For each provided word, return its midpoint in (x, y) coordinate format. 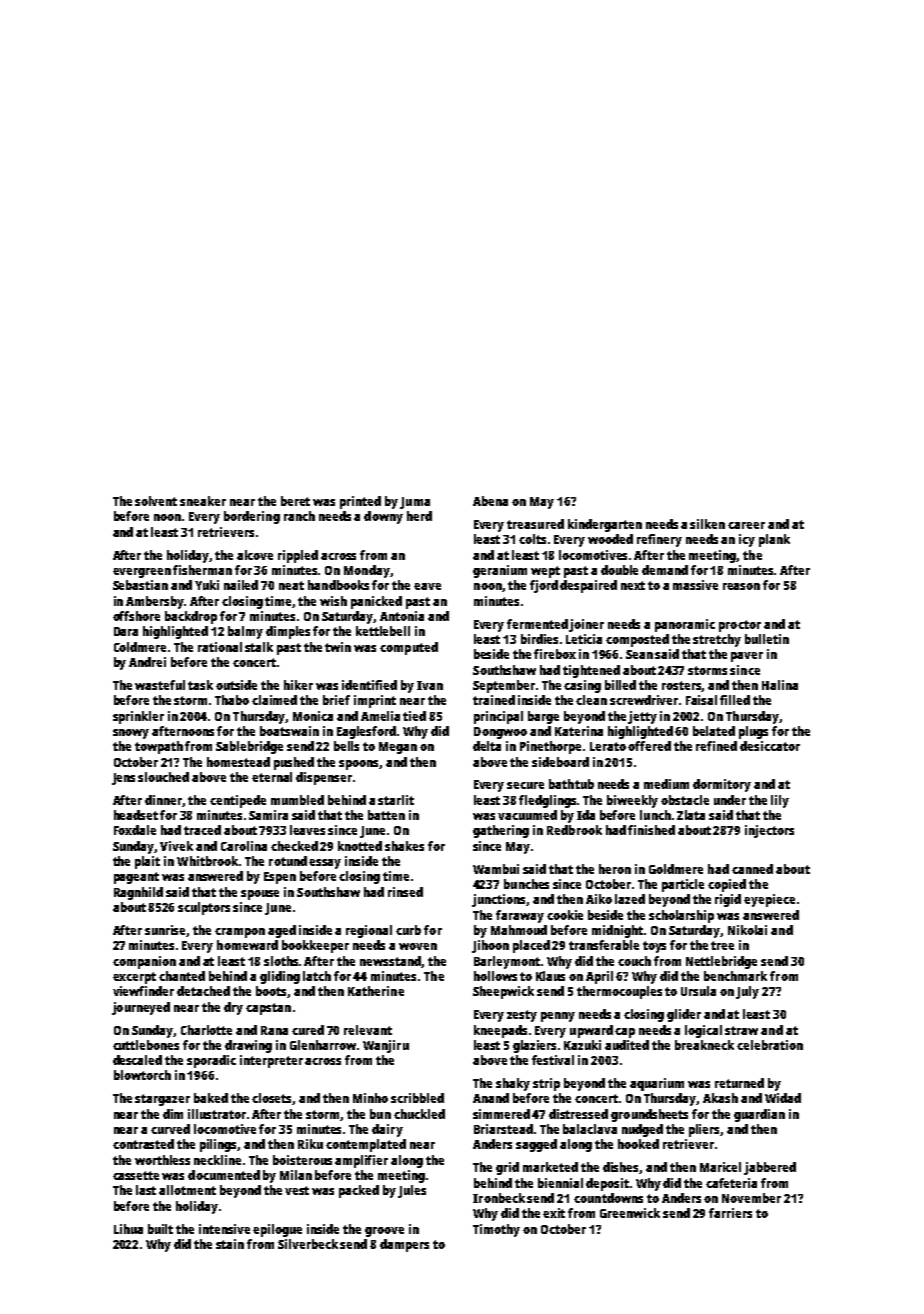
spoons (358, 765)
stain (230, 1244)
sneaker (203, 501)
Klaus (550, 976)
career (746, 525)
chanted (182, 976)
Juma (415, 503)
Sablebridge (249, 747)
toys (654, 947)
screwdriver (645, 700)
